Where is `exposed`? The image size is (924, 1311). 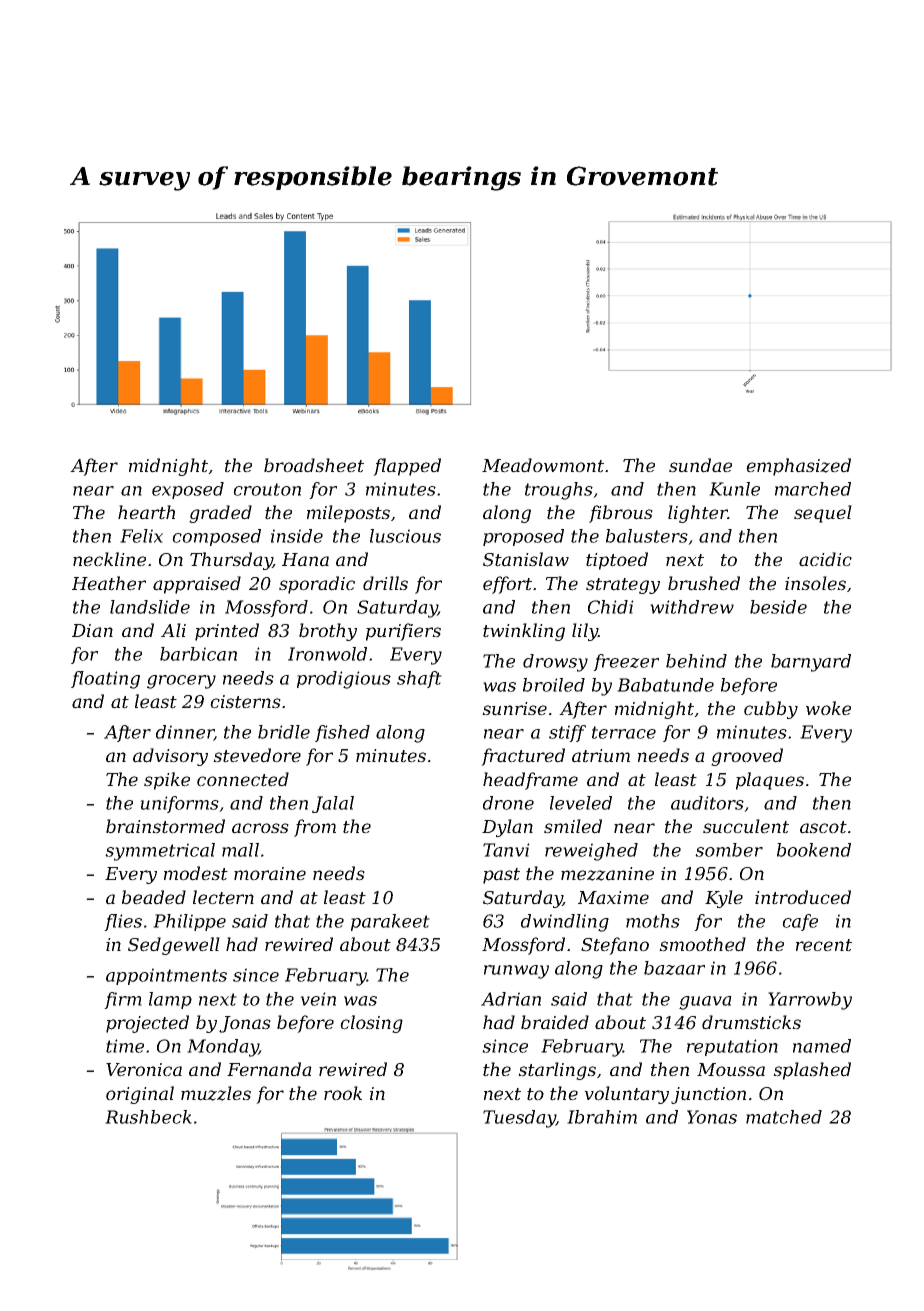
exposed is located at coordinates (188, 490).
